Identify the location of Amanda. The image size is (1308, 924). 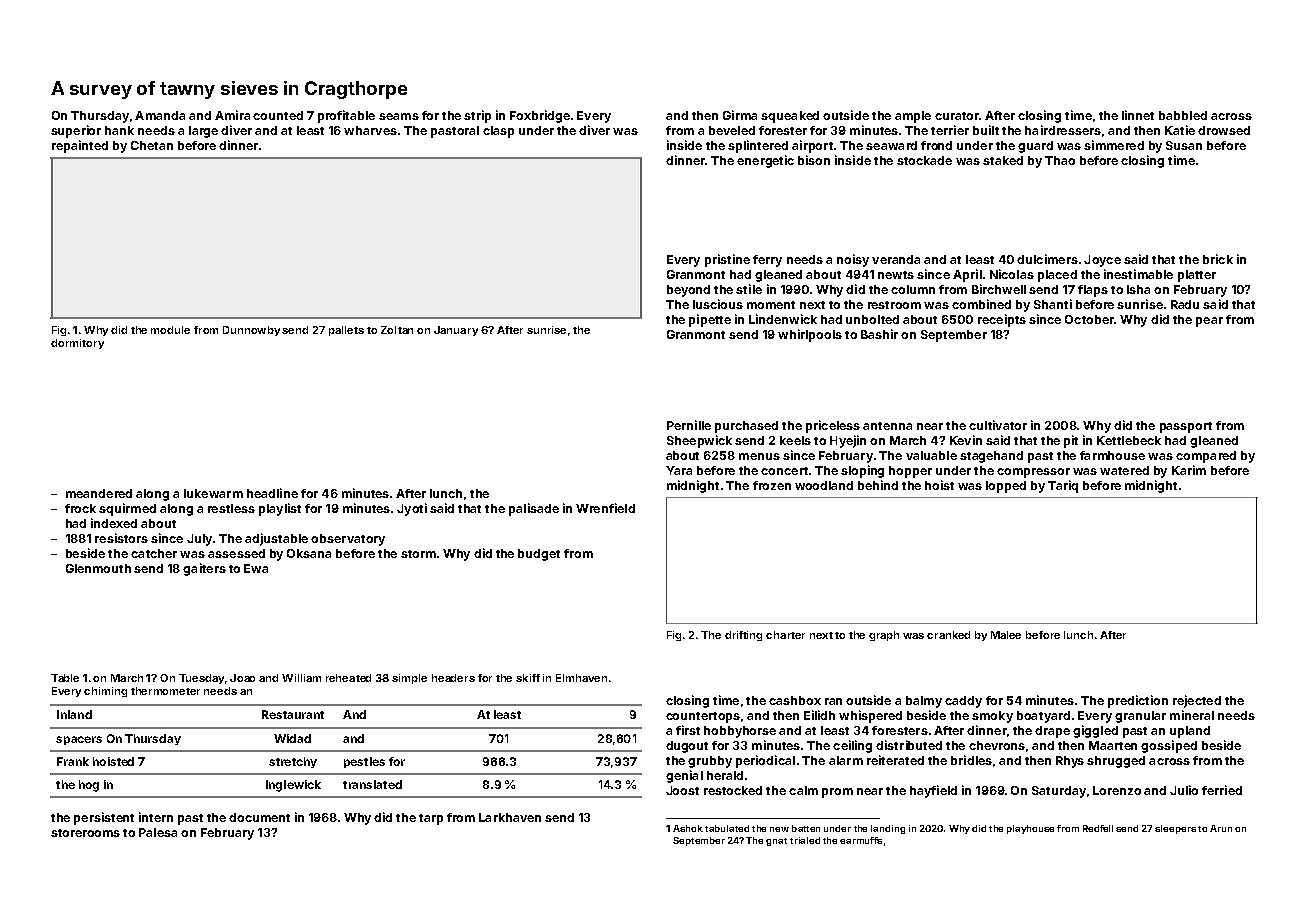
(160, 115).
